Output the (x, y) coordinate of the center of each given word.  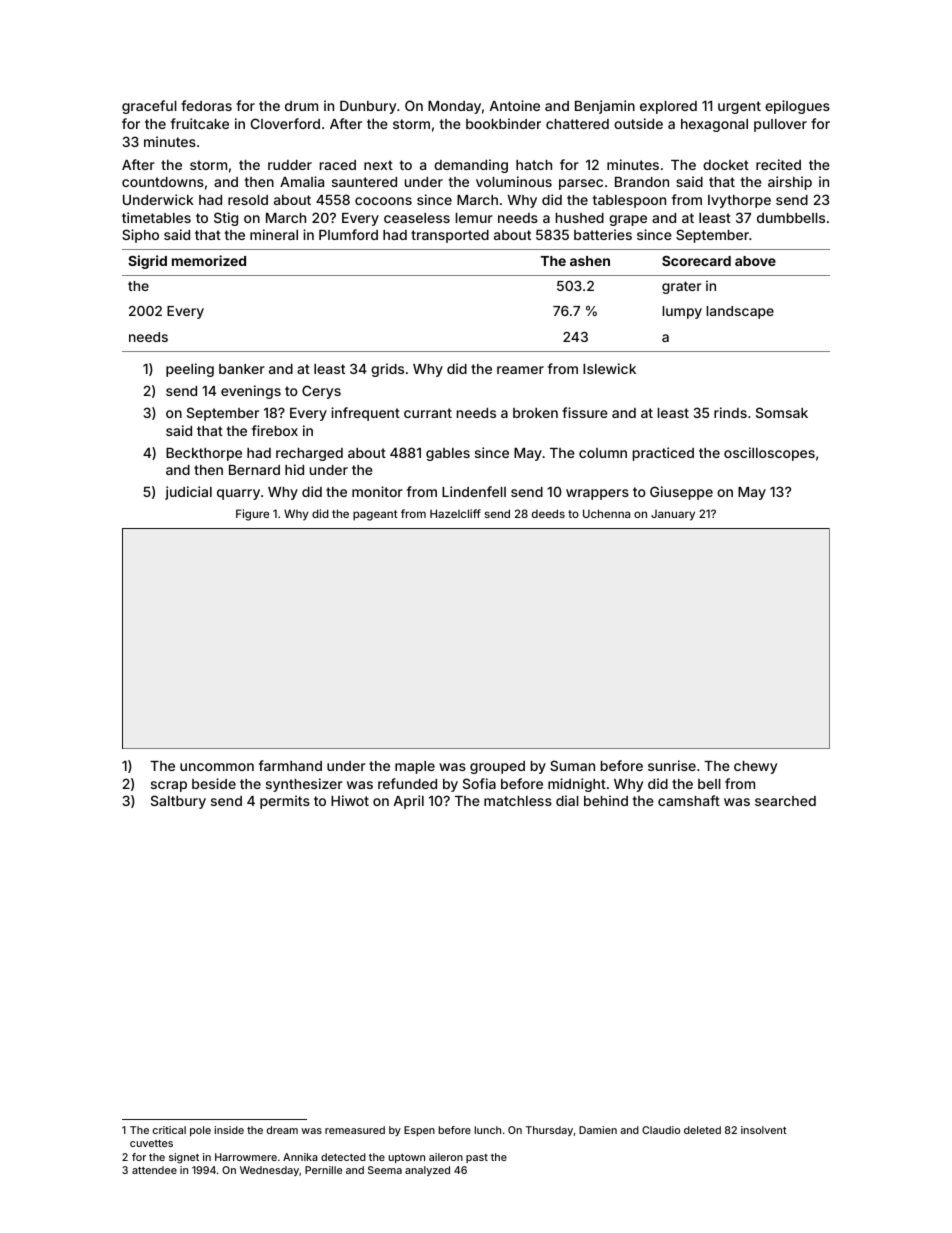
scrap (169, 786)
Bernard (254, 470)
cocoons (383, 201)
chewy (755, 767)
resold (248, 200)
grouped (497, 767)
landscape (740, 312)
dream (282, 1130)
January (673, 515)
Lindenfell (474, 491)
